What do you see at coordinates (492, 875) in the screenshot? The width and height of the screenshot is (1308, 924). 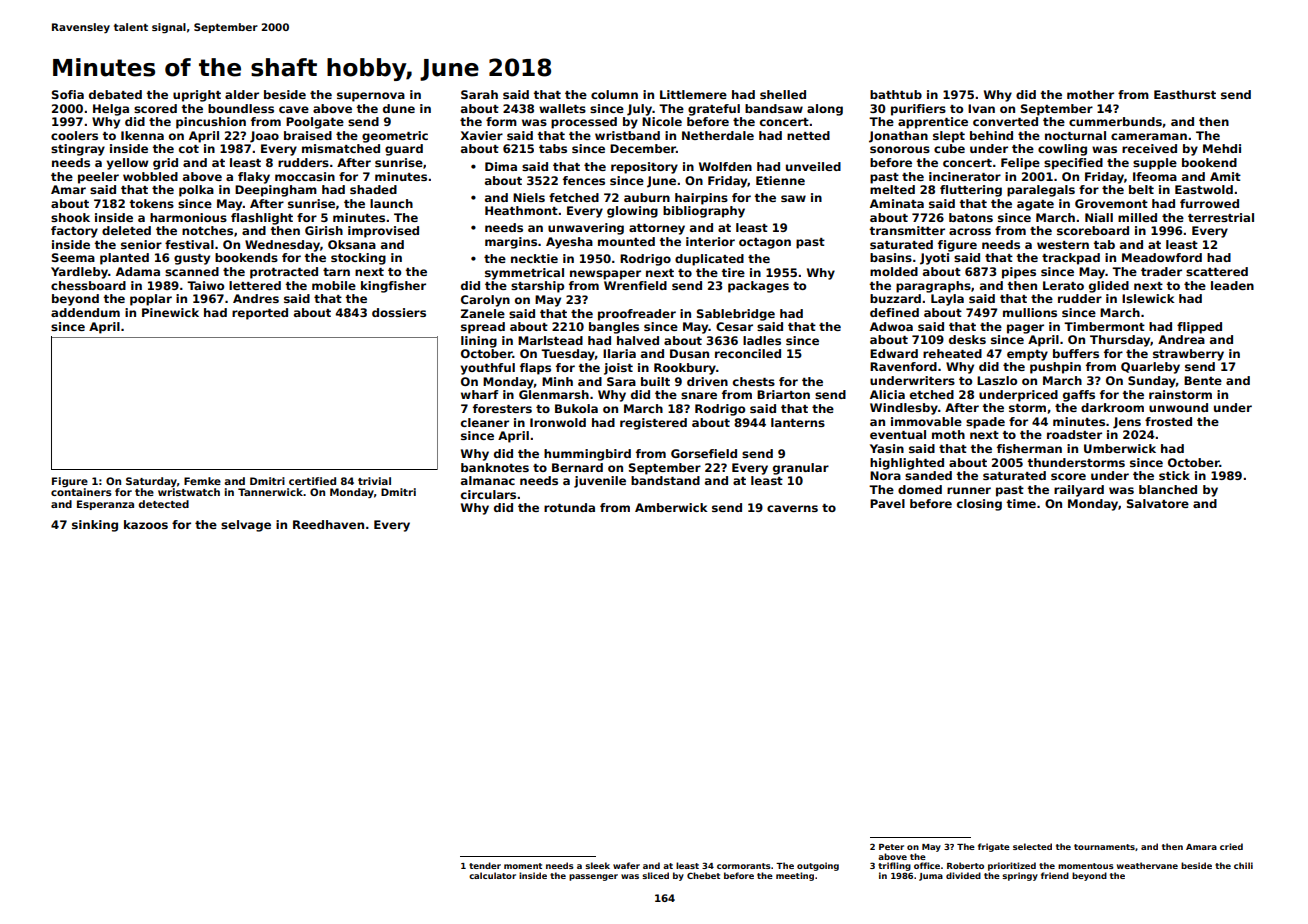 I see `calculator` at bounding box center [492, 875].
